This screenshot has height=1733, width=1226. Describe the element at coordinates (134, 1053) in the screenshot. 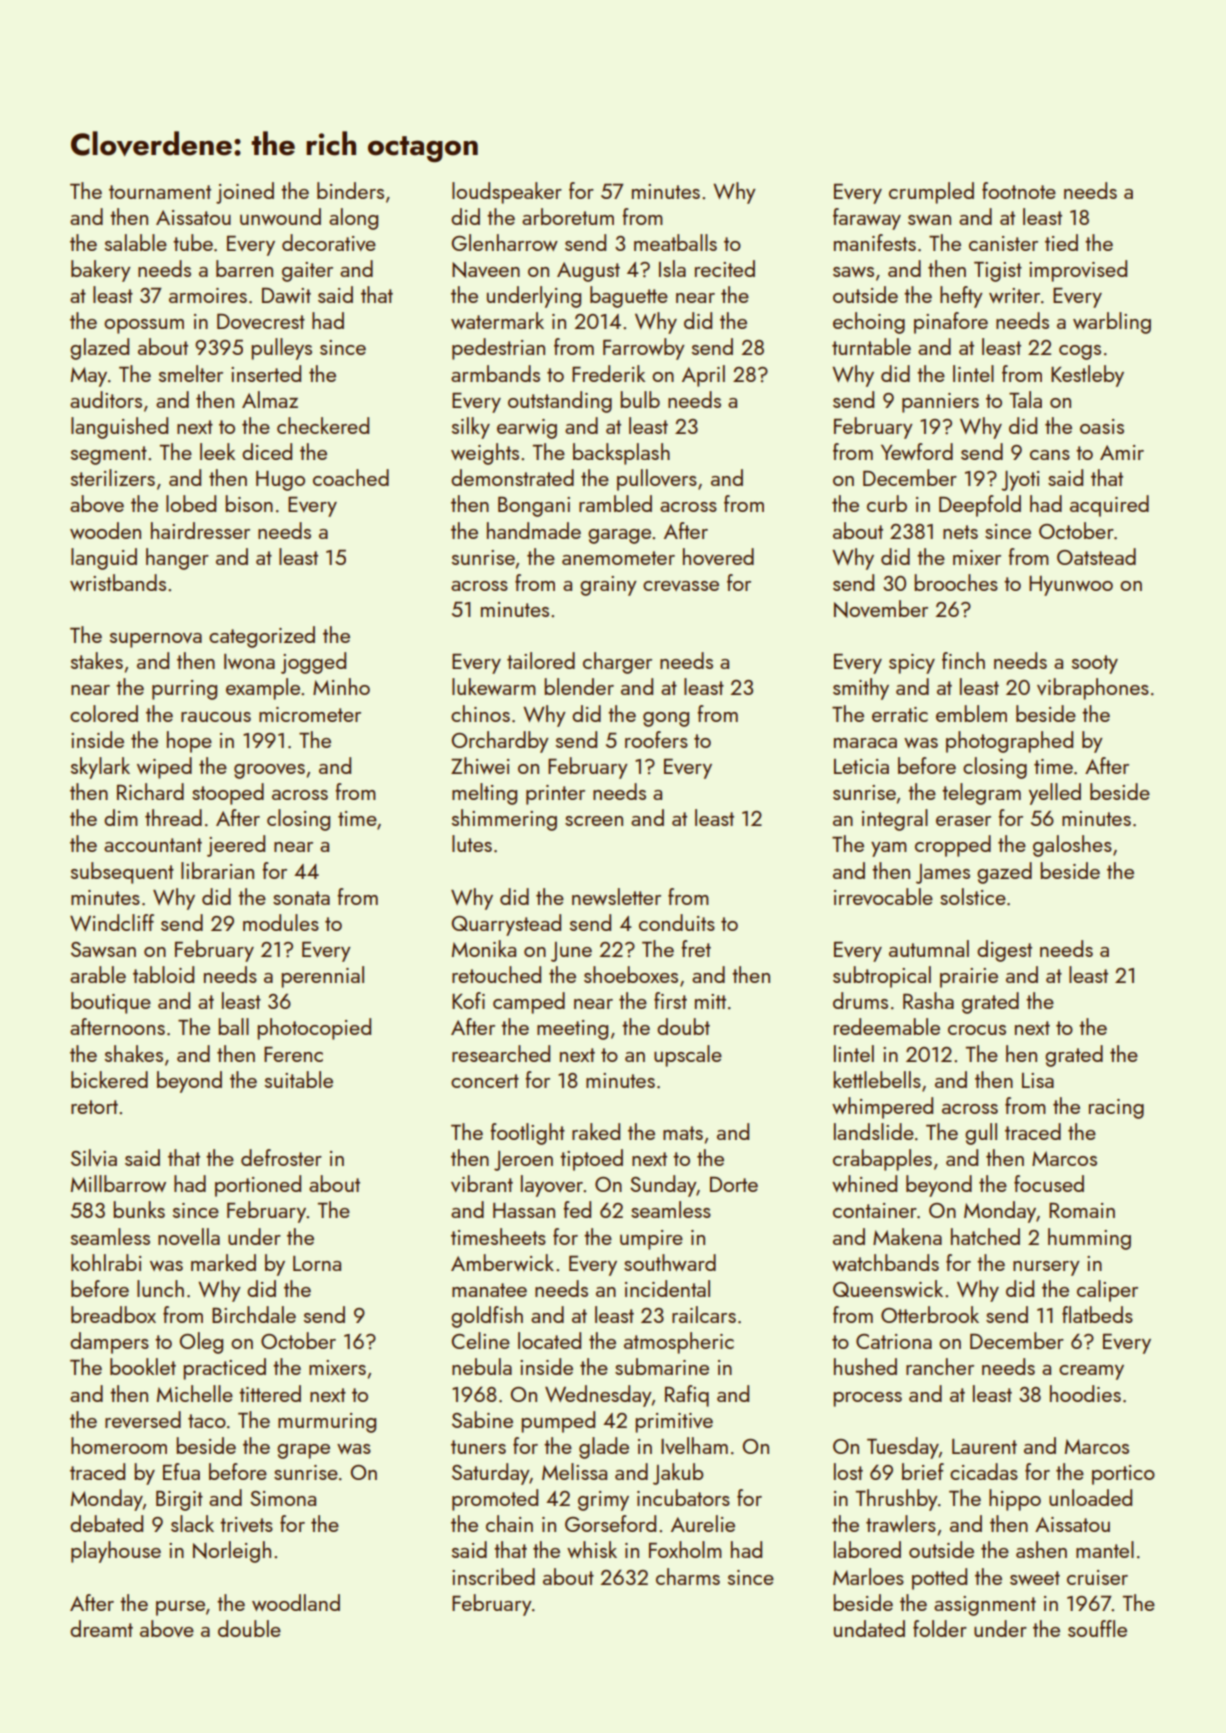

I see `shakes` at that location.
